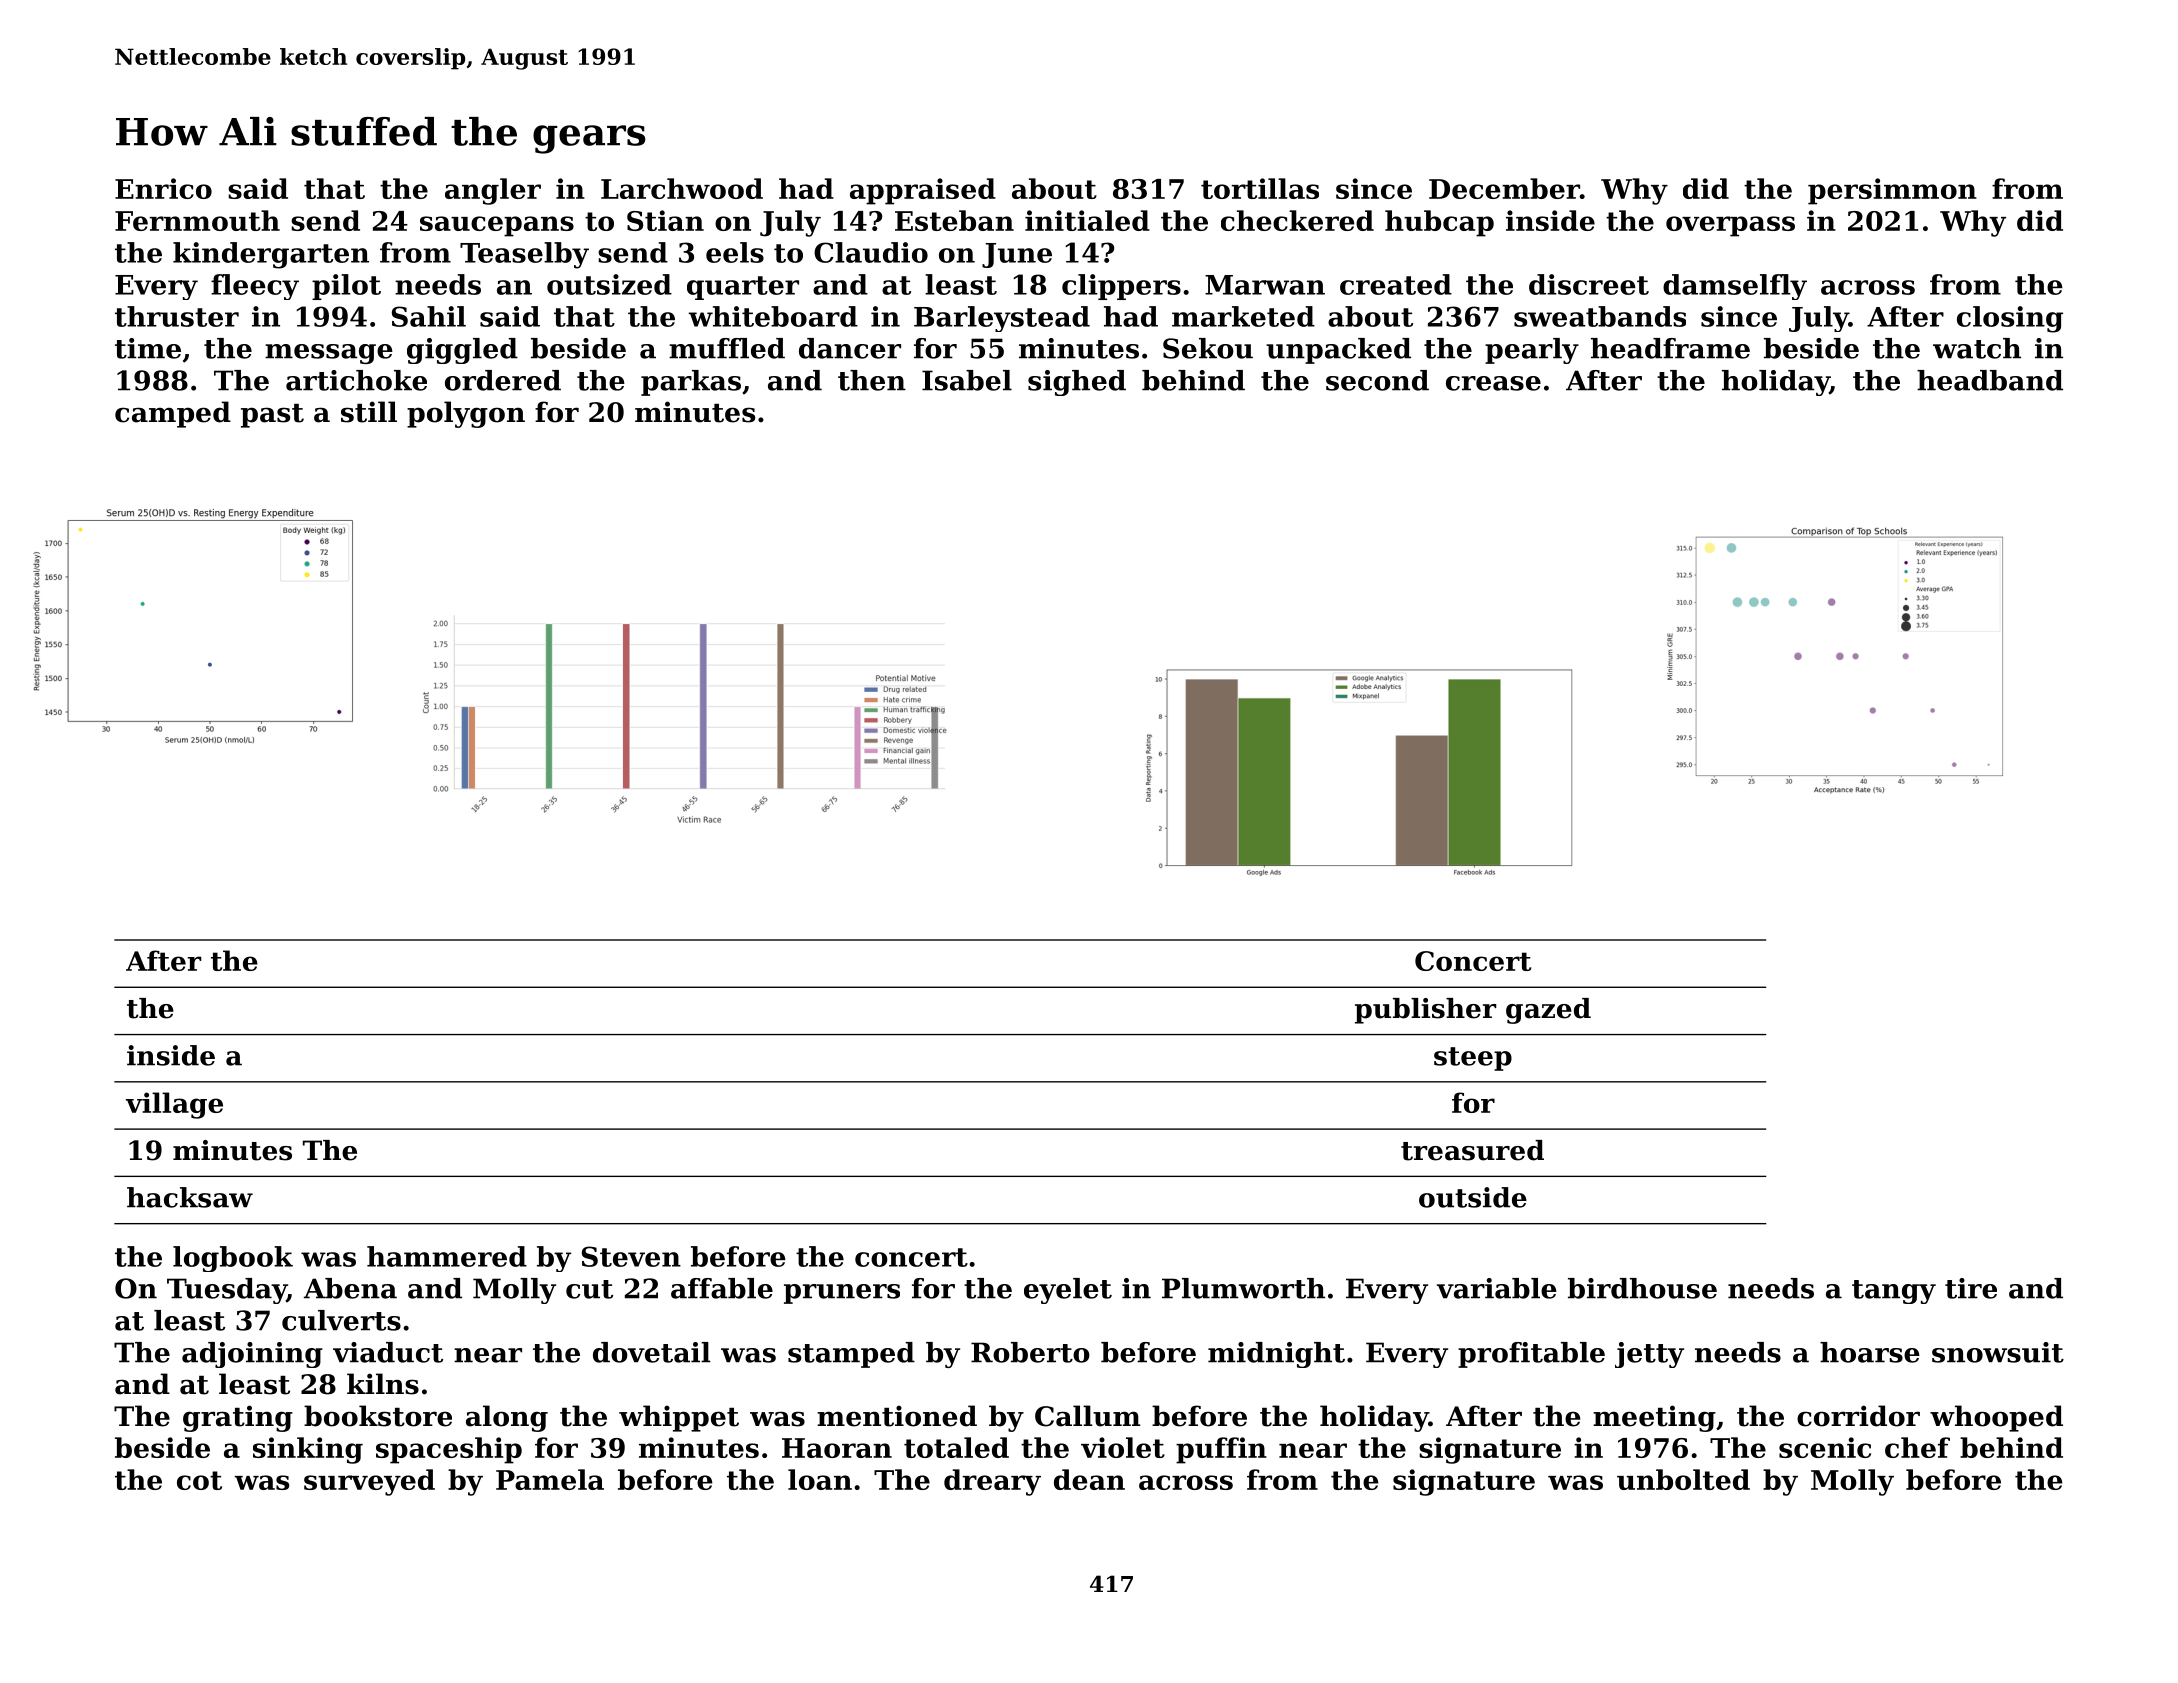 This document has width=2178, height=1683. Describe the element at coordinates (1589, 284) in the document. I see `discreet` at that location.
